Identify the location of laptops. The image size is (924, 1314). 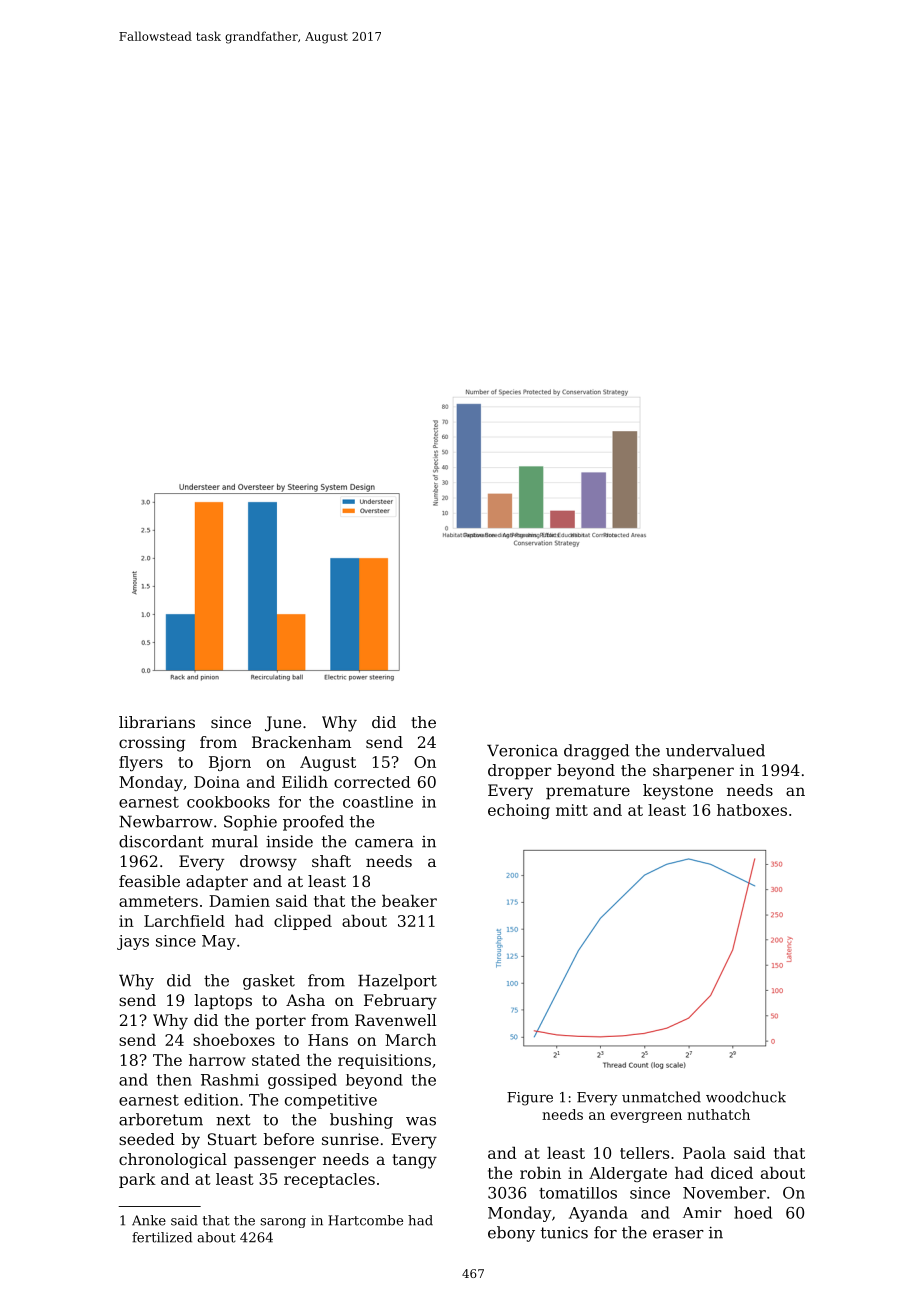
(223, 1002).
